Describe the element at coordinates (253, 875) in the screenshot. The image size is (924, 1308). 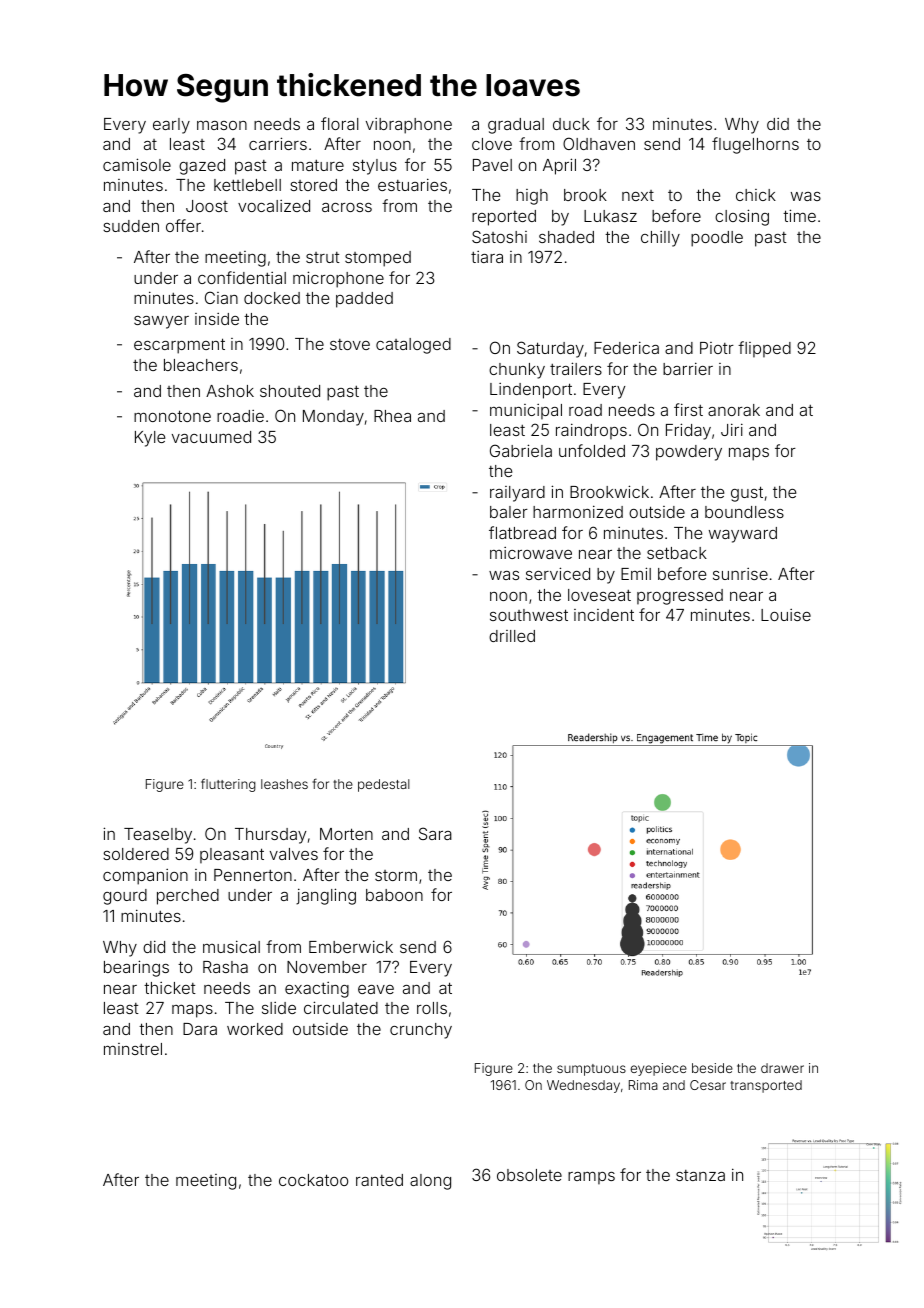
I see `Pennerton` at that location.
